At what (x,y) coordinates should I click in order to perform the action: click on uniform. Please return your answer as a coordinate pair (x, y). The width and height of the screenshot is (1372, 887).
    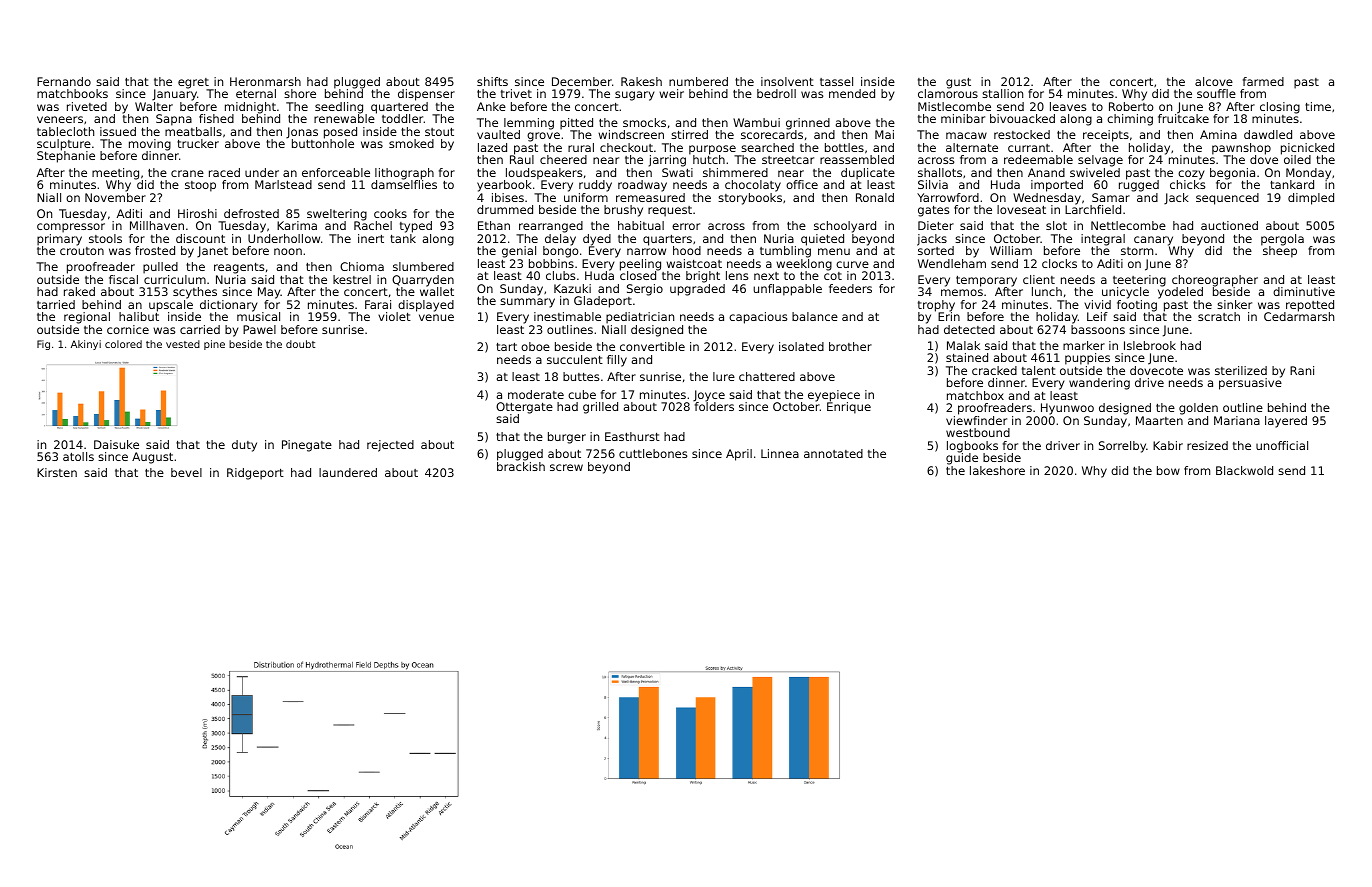
    Looking at the image, I should click on (586, 197).
